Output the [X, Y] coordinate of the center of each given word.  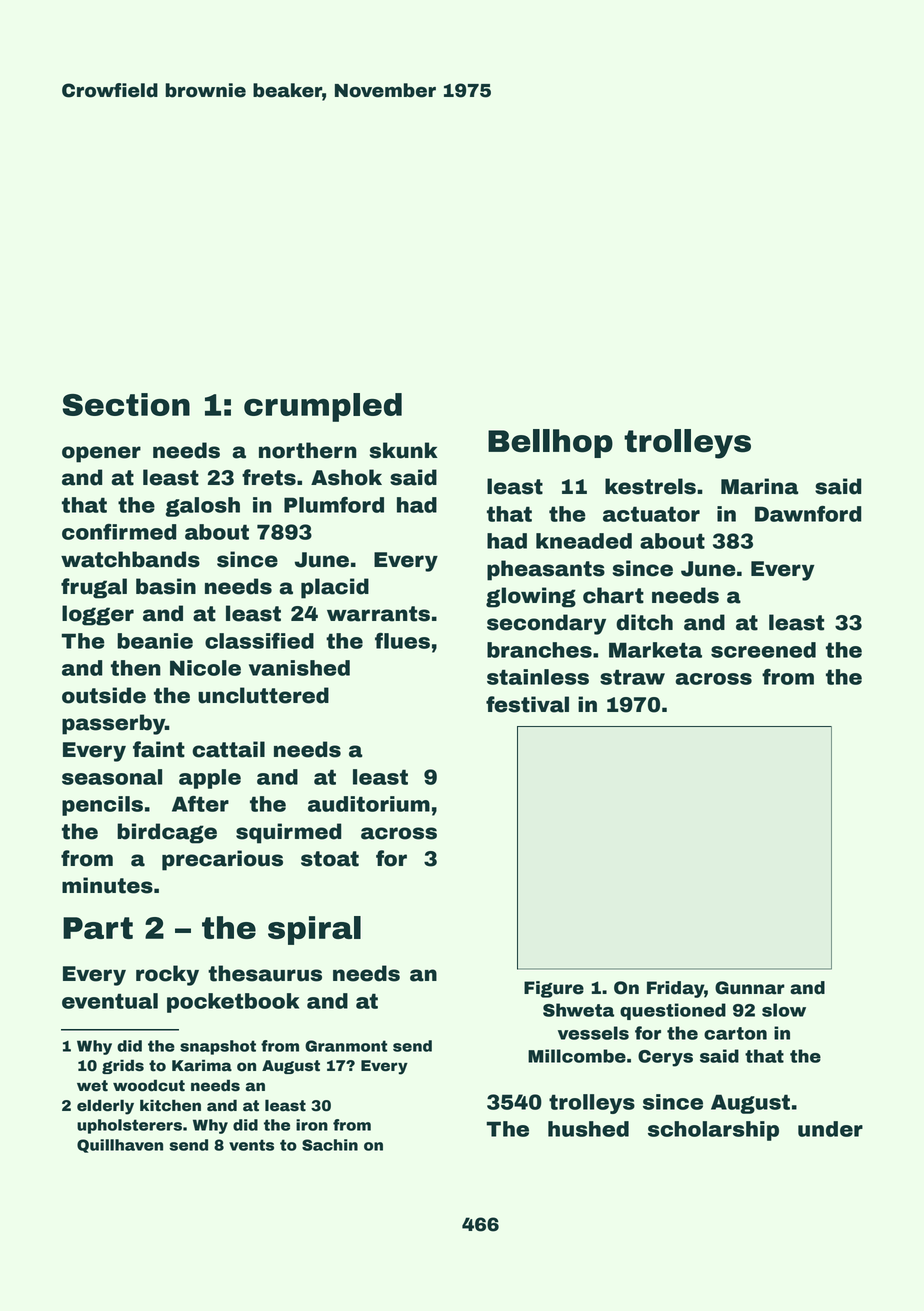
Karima [202, 1065]
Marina [760, 486]
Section [126, 404]
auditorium [369, 804]
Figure [554, 989]
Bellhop [550, 443]
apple [210, 779]
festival [527, 704]
